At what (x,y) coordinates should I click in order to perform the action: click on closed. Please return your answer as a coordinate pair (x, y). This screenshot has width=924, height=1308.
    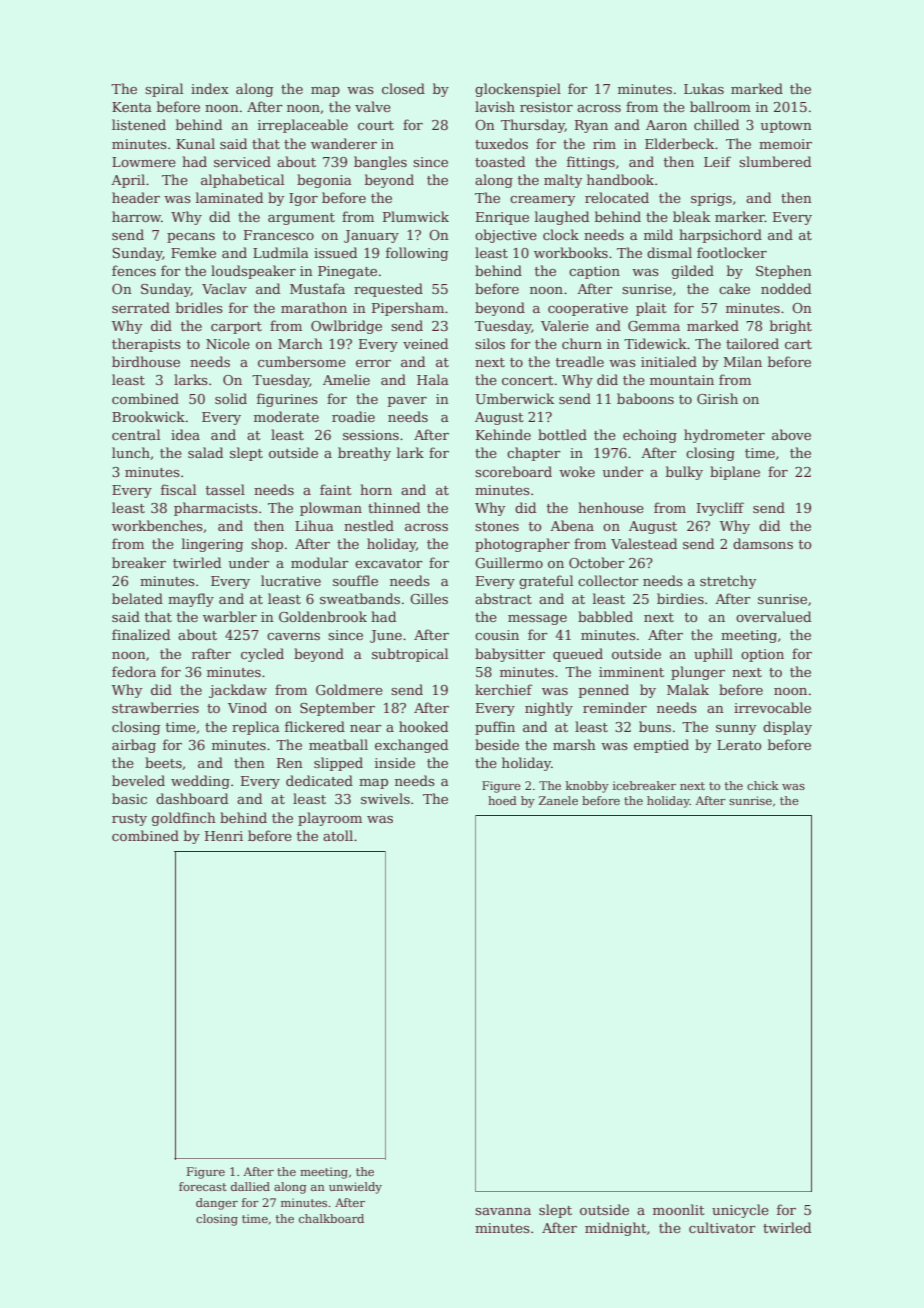
    Looking at the image, I should click on (403, 88).
